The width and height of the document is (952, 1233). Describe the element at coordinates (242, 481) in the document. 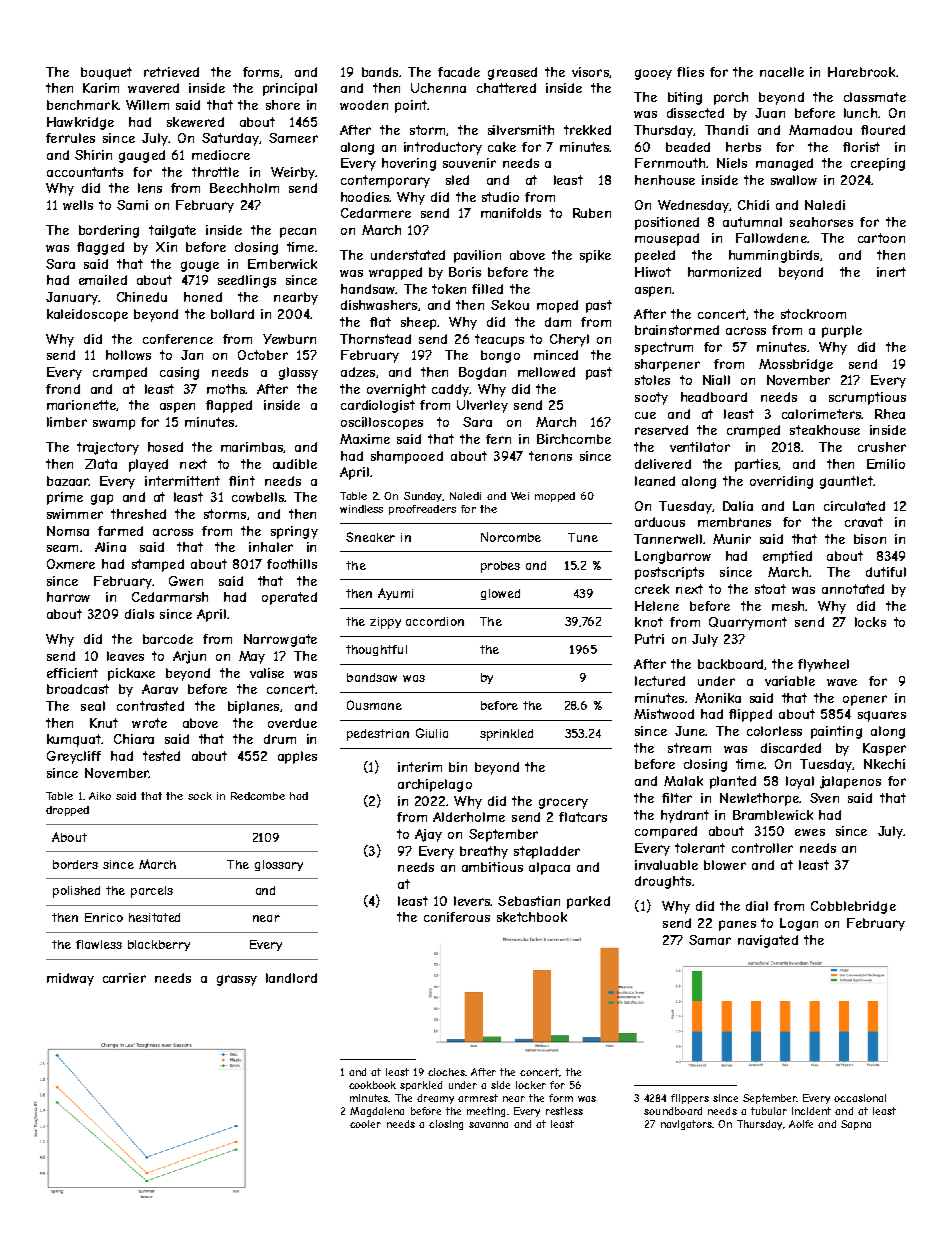

I see `flint` at that location.
